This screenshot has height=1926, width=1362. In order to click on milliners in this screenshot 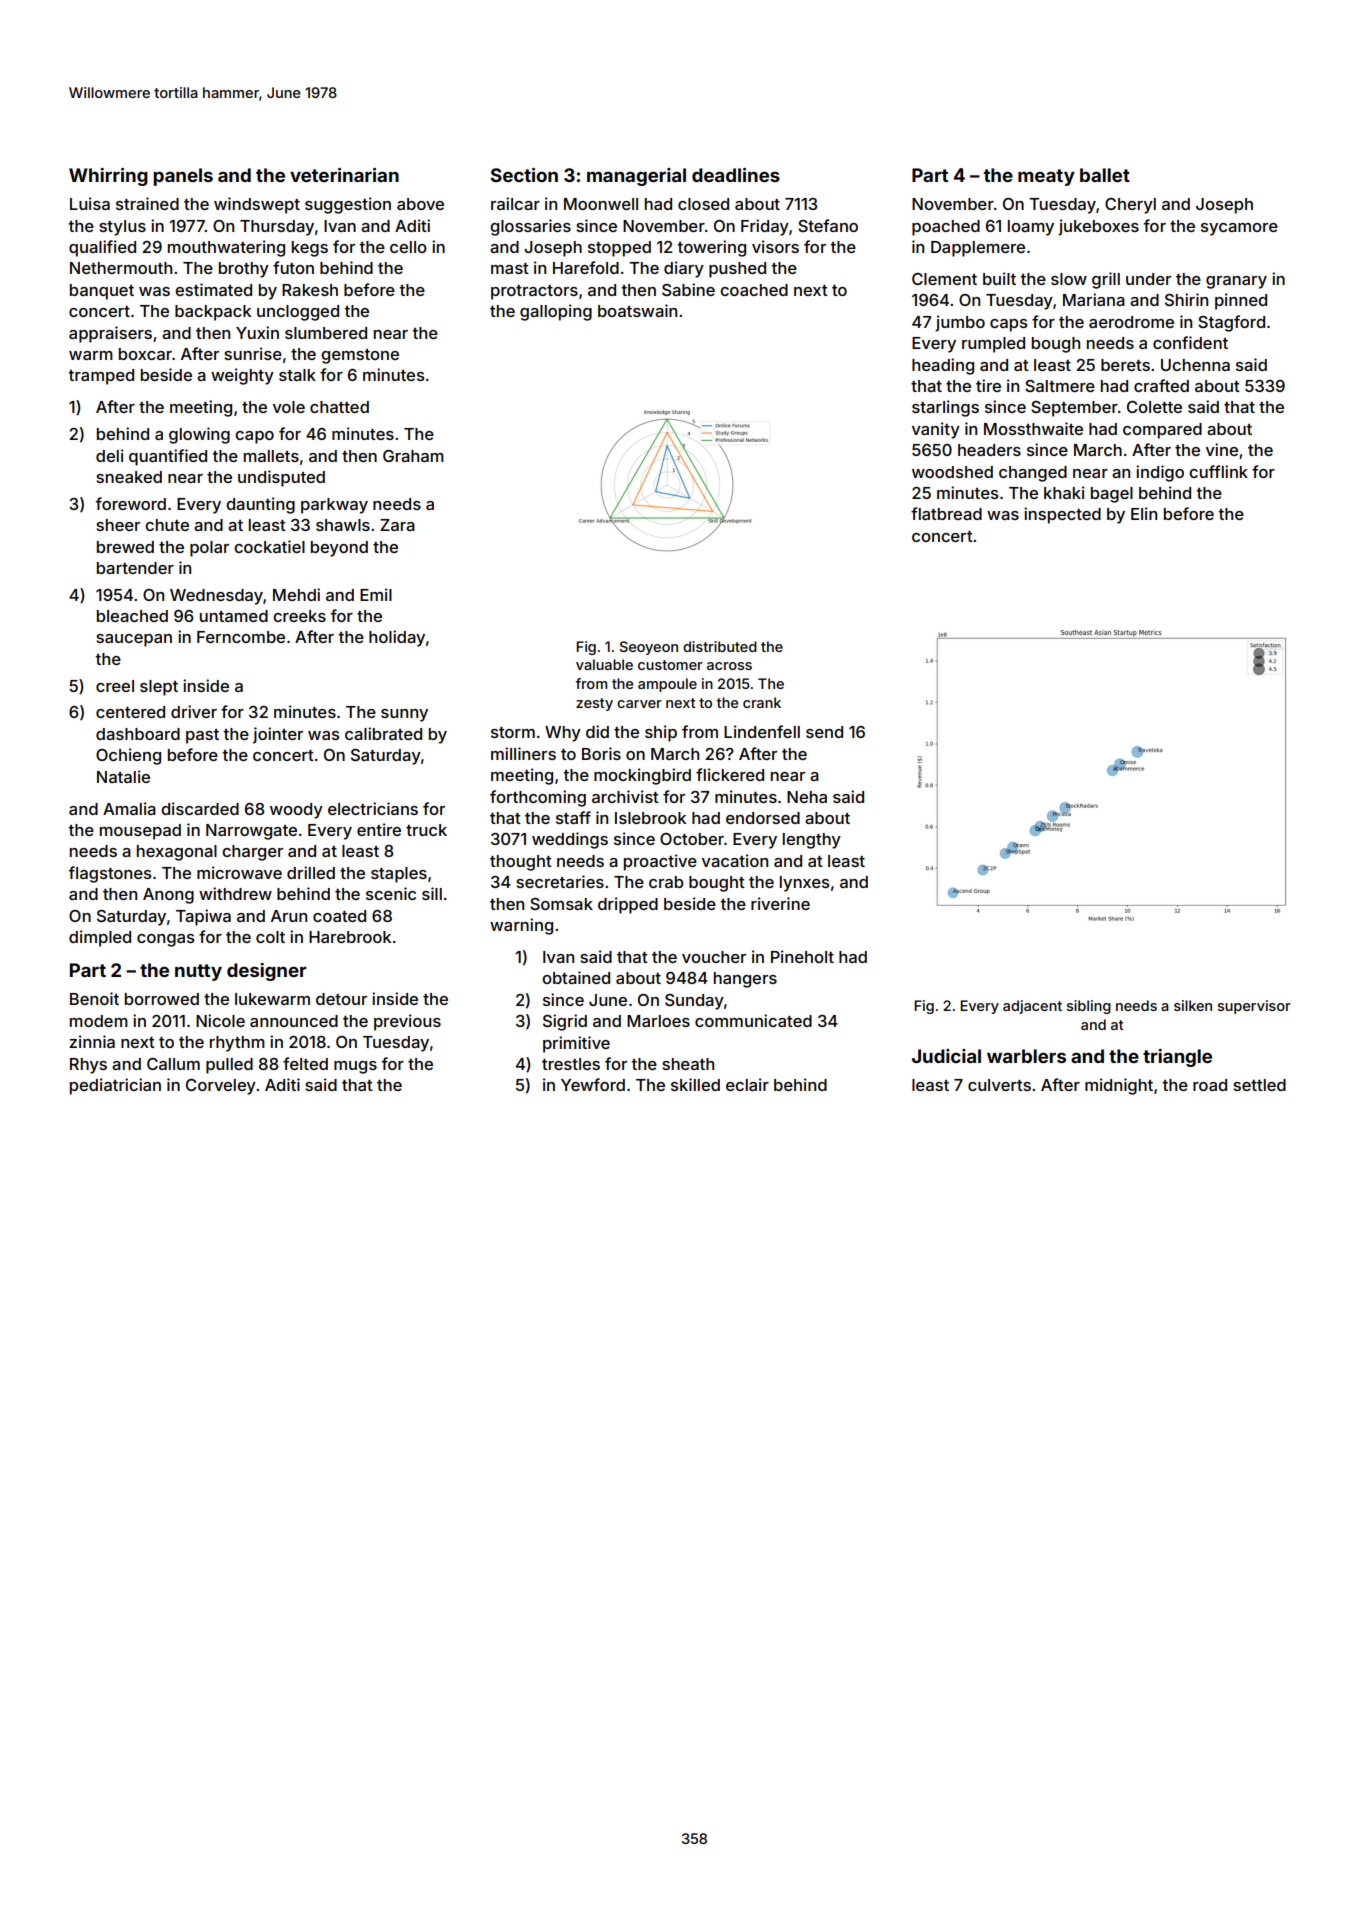, I will do `click(523, 753)`.
